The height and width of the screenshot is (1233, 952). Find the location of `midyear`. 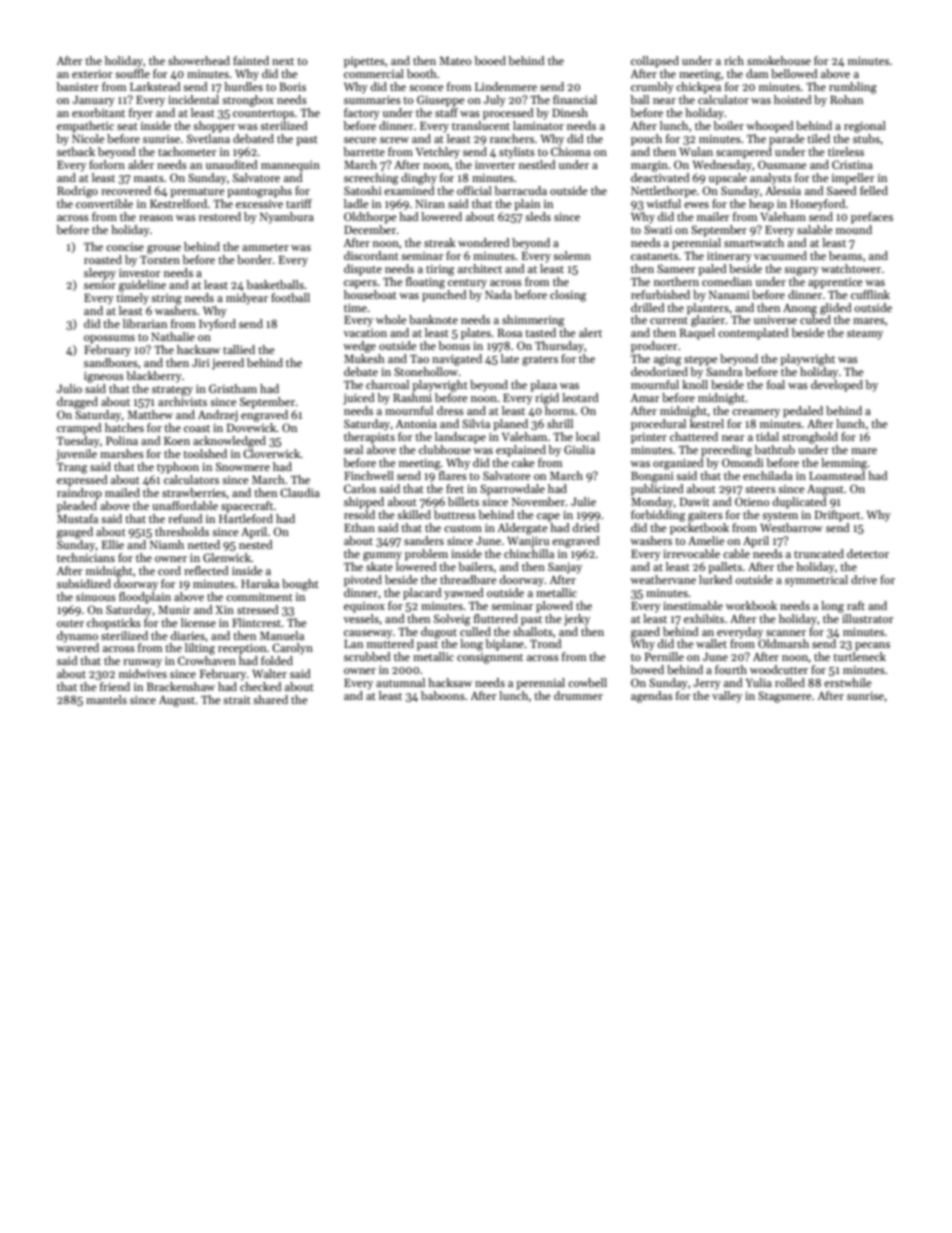

midyear is located at coordinates (247, 299).
